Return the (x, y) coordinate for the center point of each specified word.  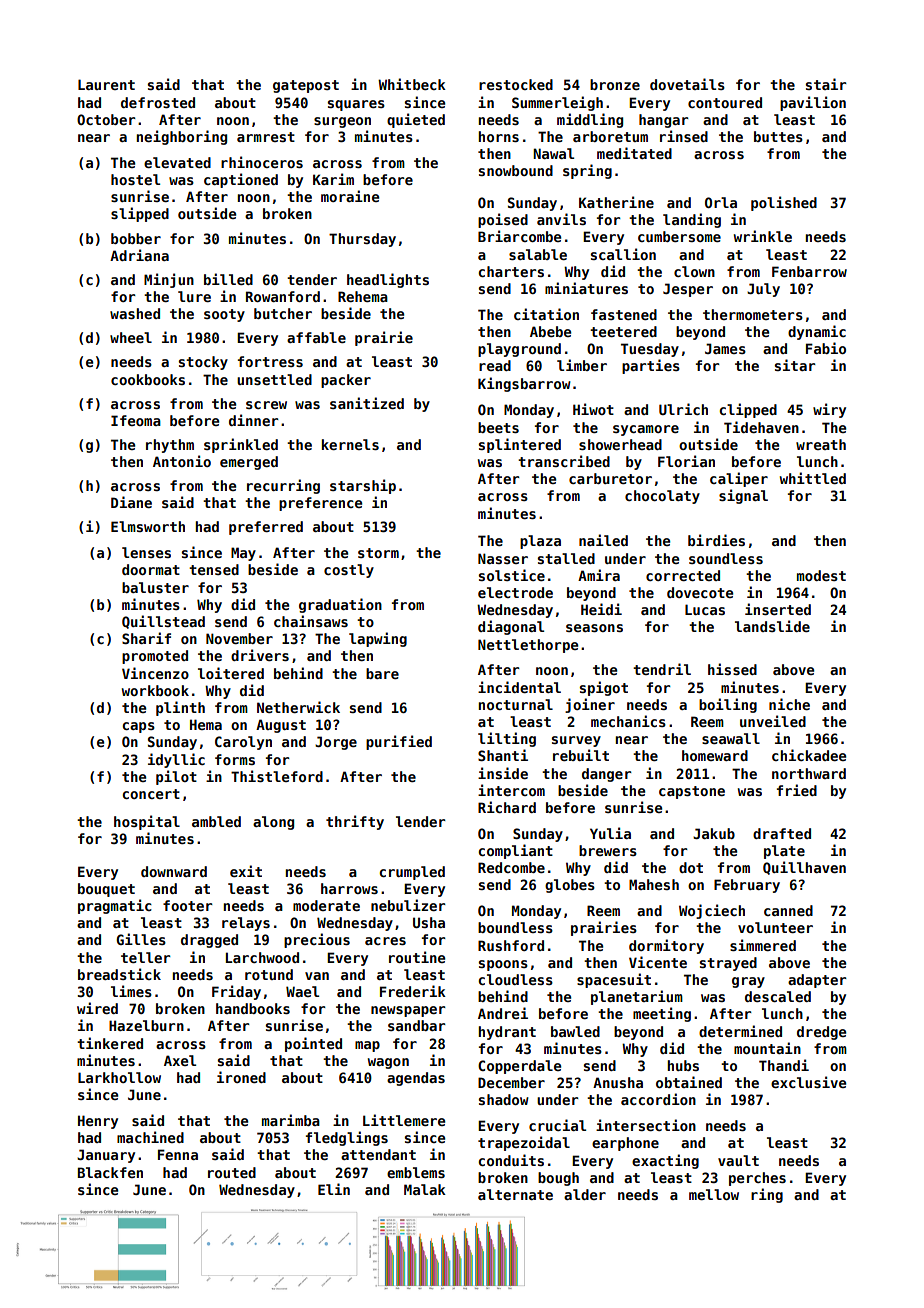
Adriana (139, 255)
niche (789, 704)
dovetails (687, 84)
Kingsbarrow (524, 384)
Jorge (336, 743)
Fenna (178, 1154)
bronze (615, 84)
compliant (515, 851)
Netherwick (298, 707)
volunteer (775, 927)
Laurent (106, 84)
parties (651, 366)
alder (585, 1194)
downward (174, 871)
